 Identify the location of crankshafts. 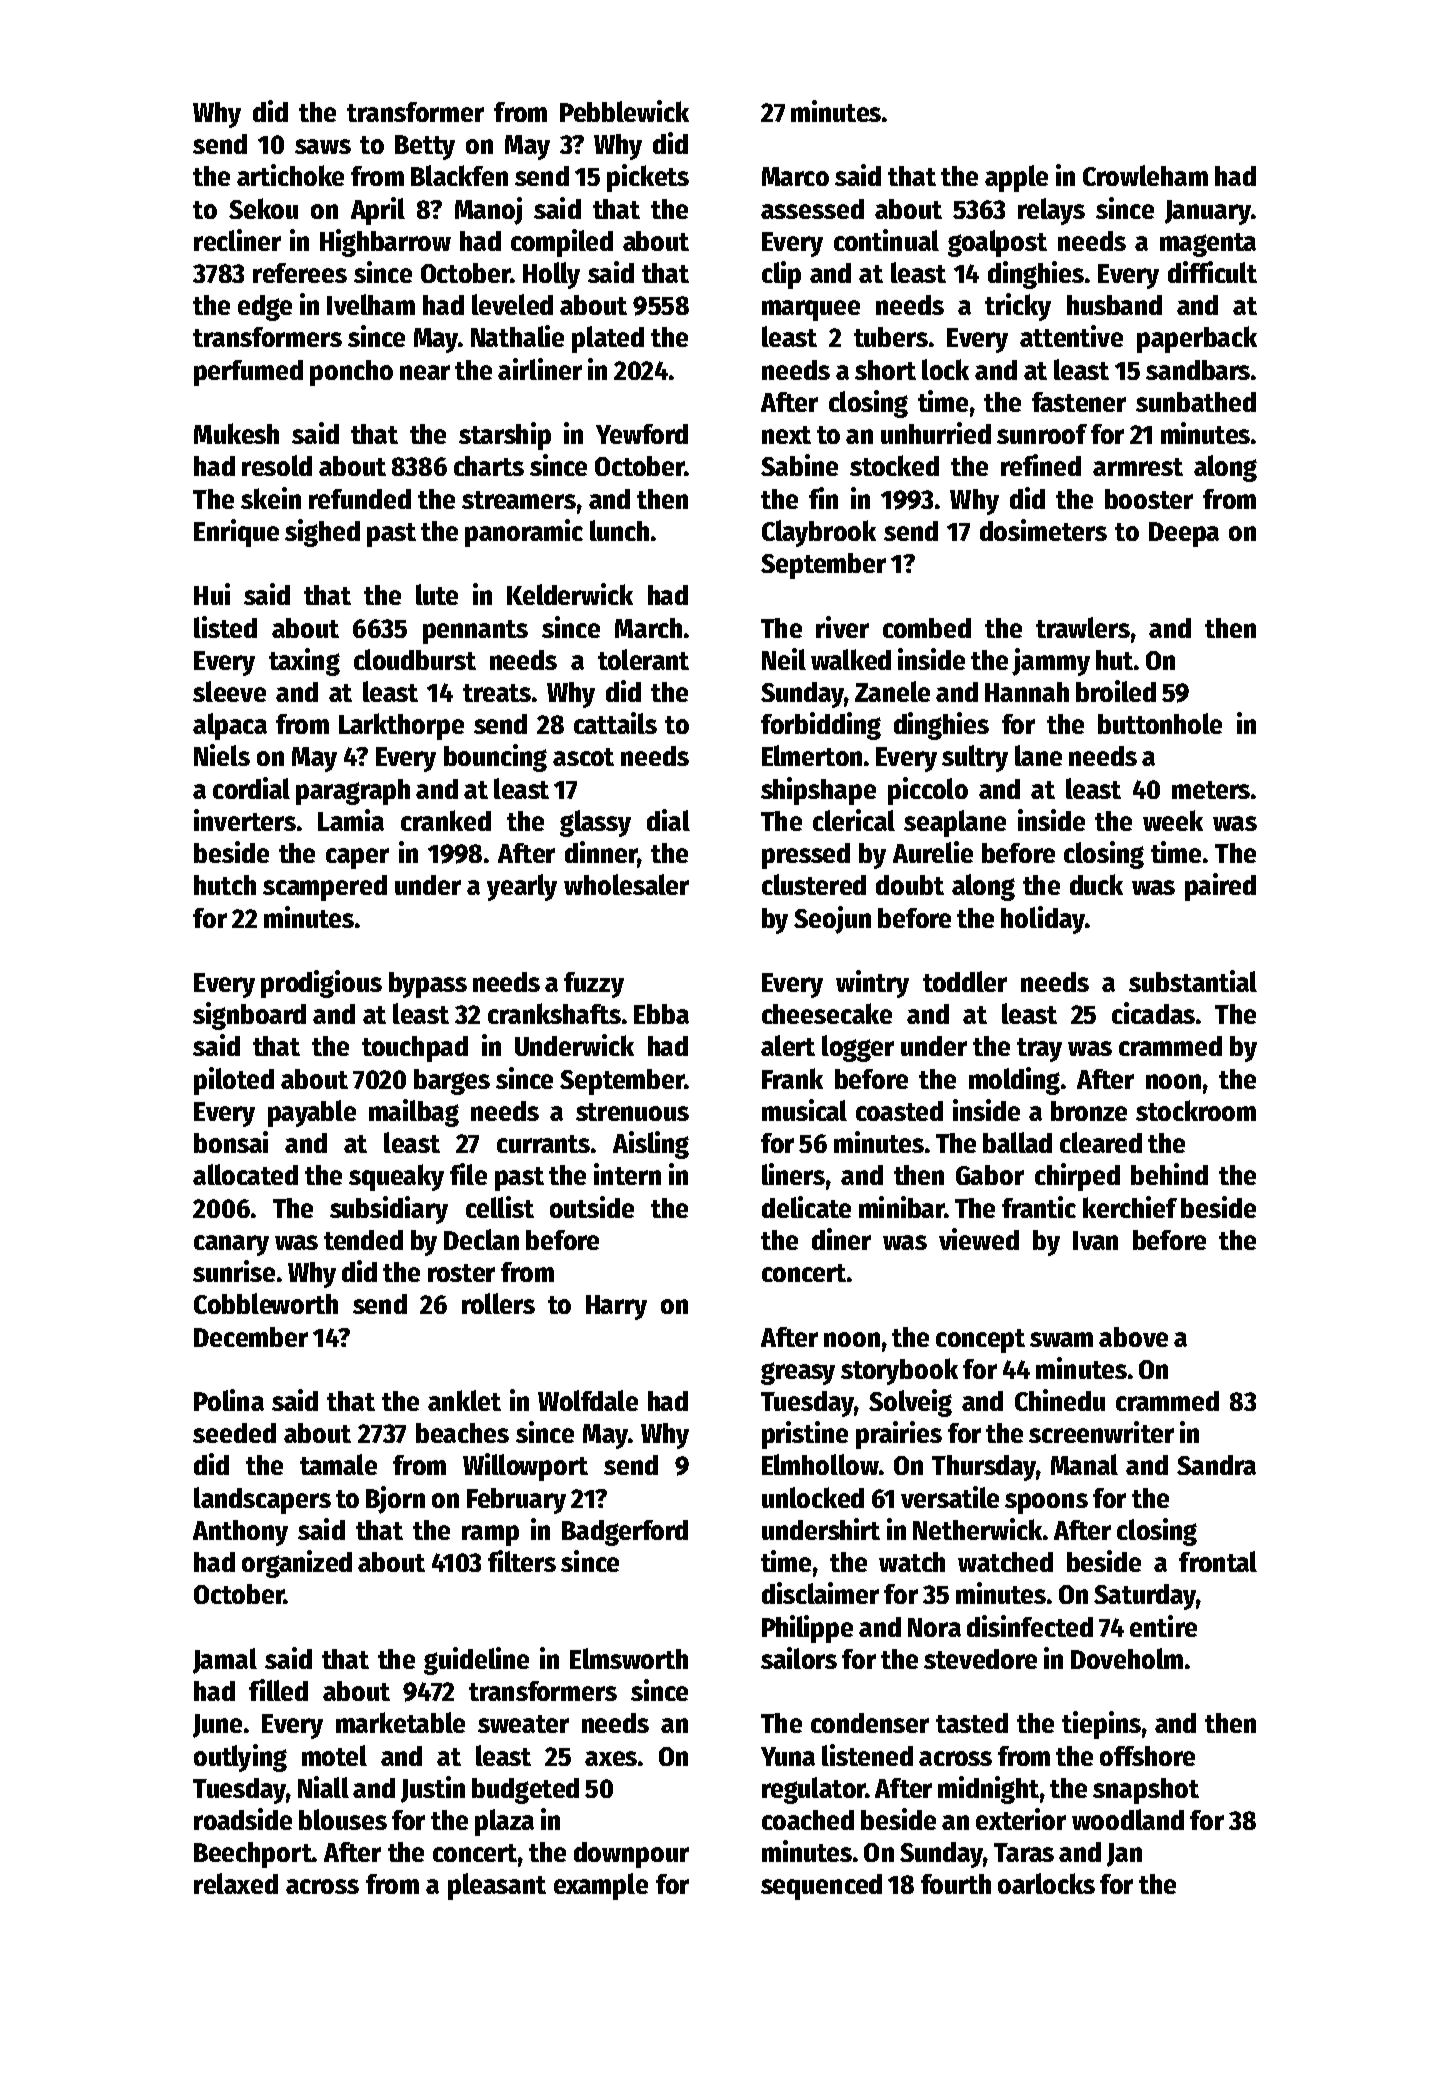
(554, 1013).
